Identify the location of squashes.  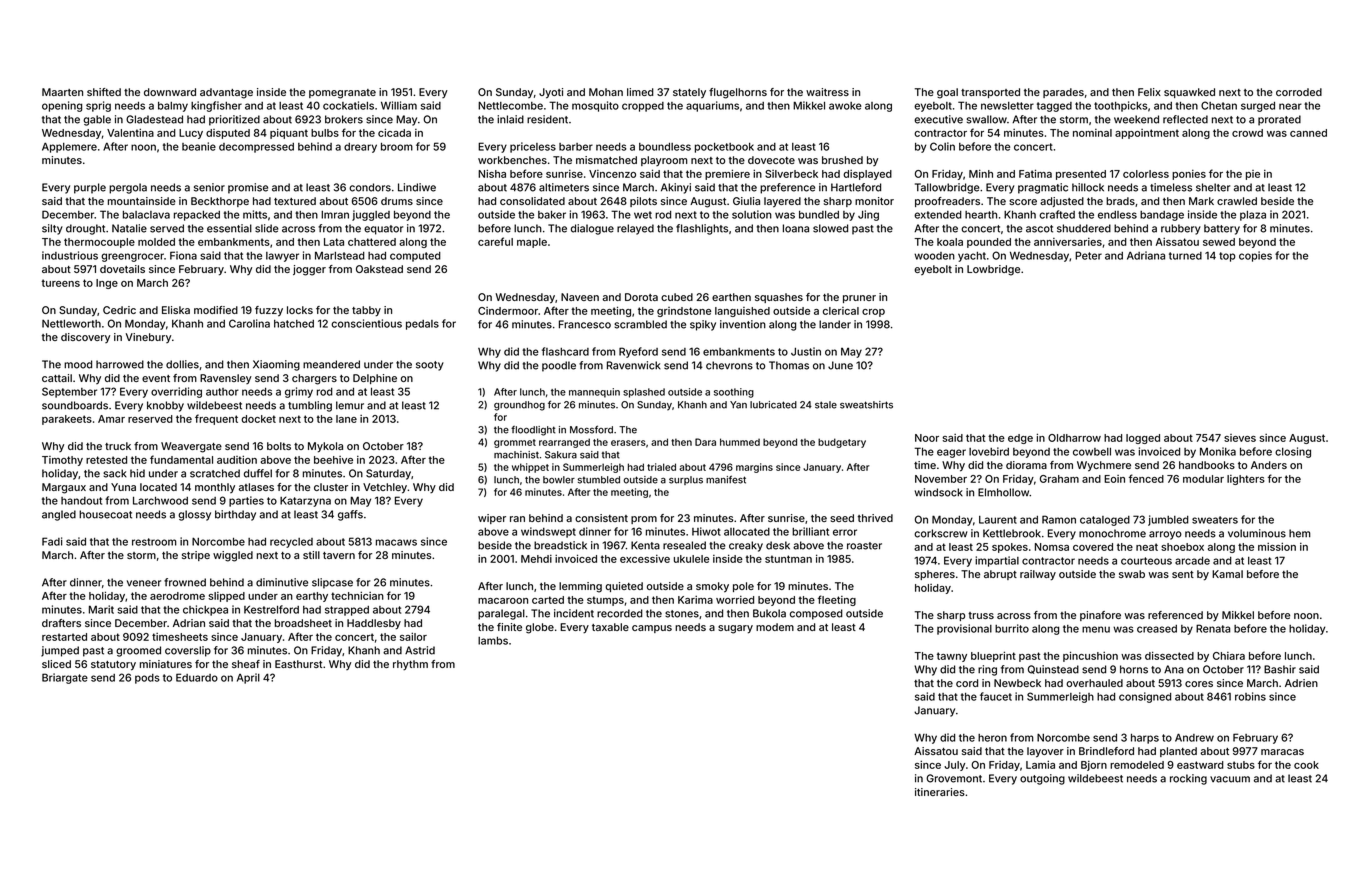
(779, 298).
